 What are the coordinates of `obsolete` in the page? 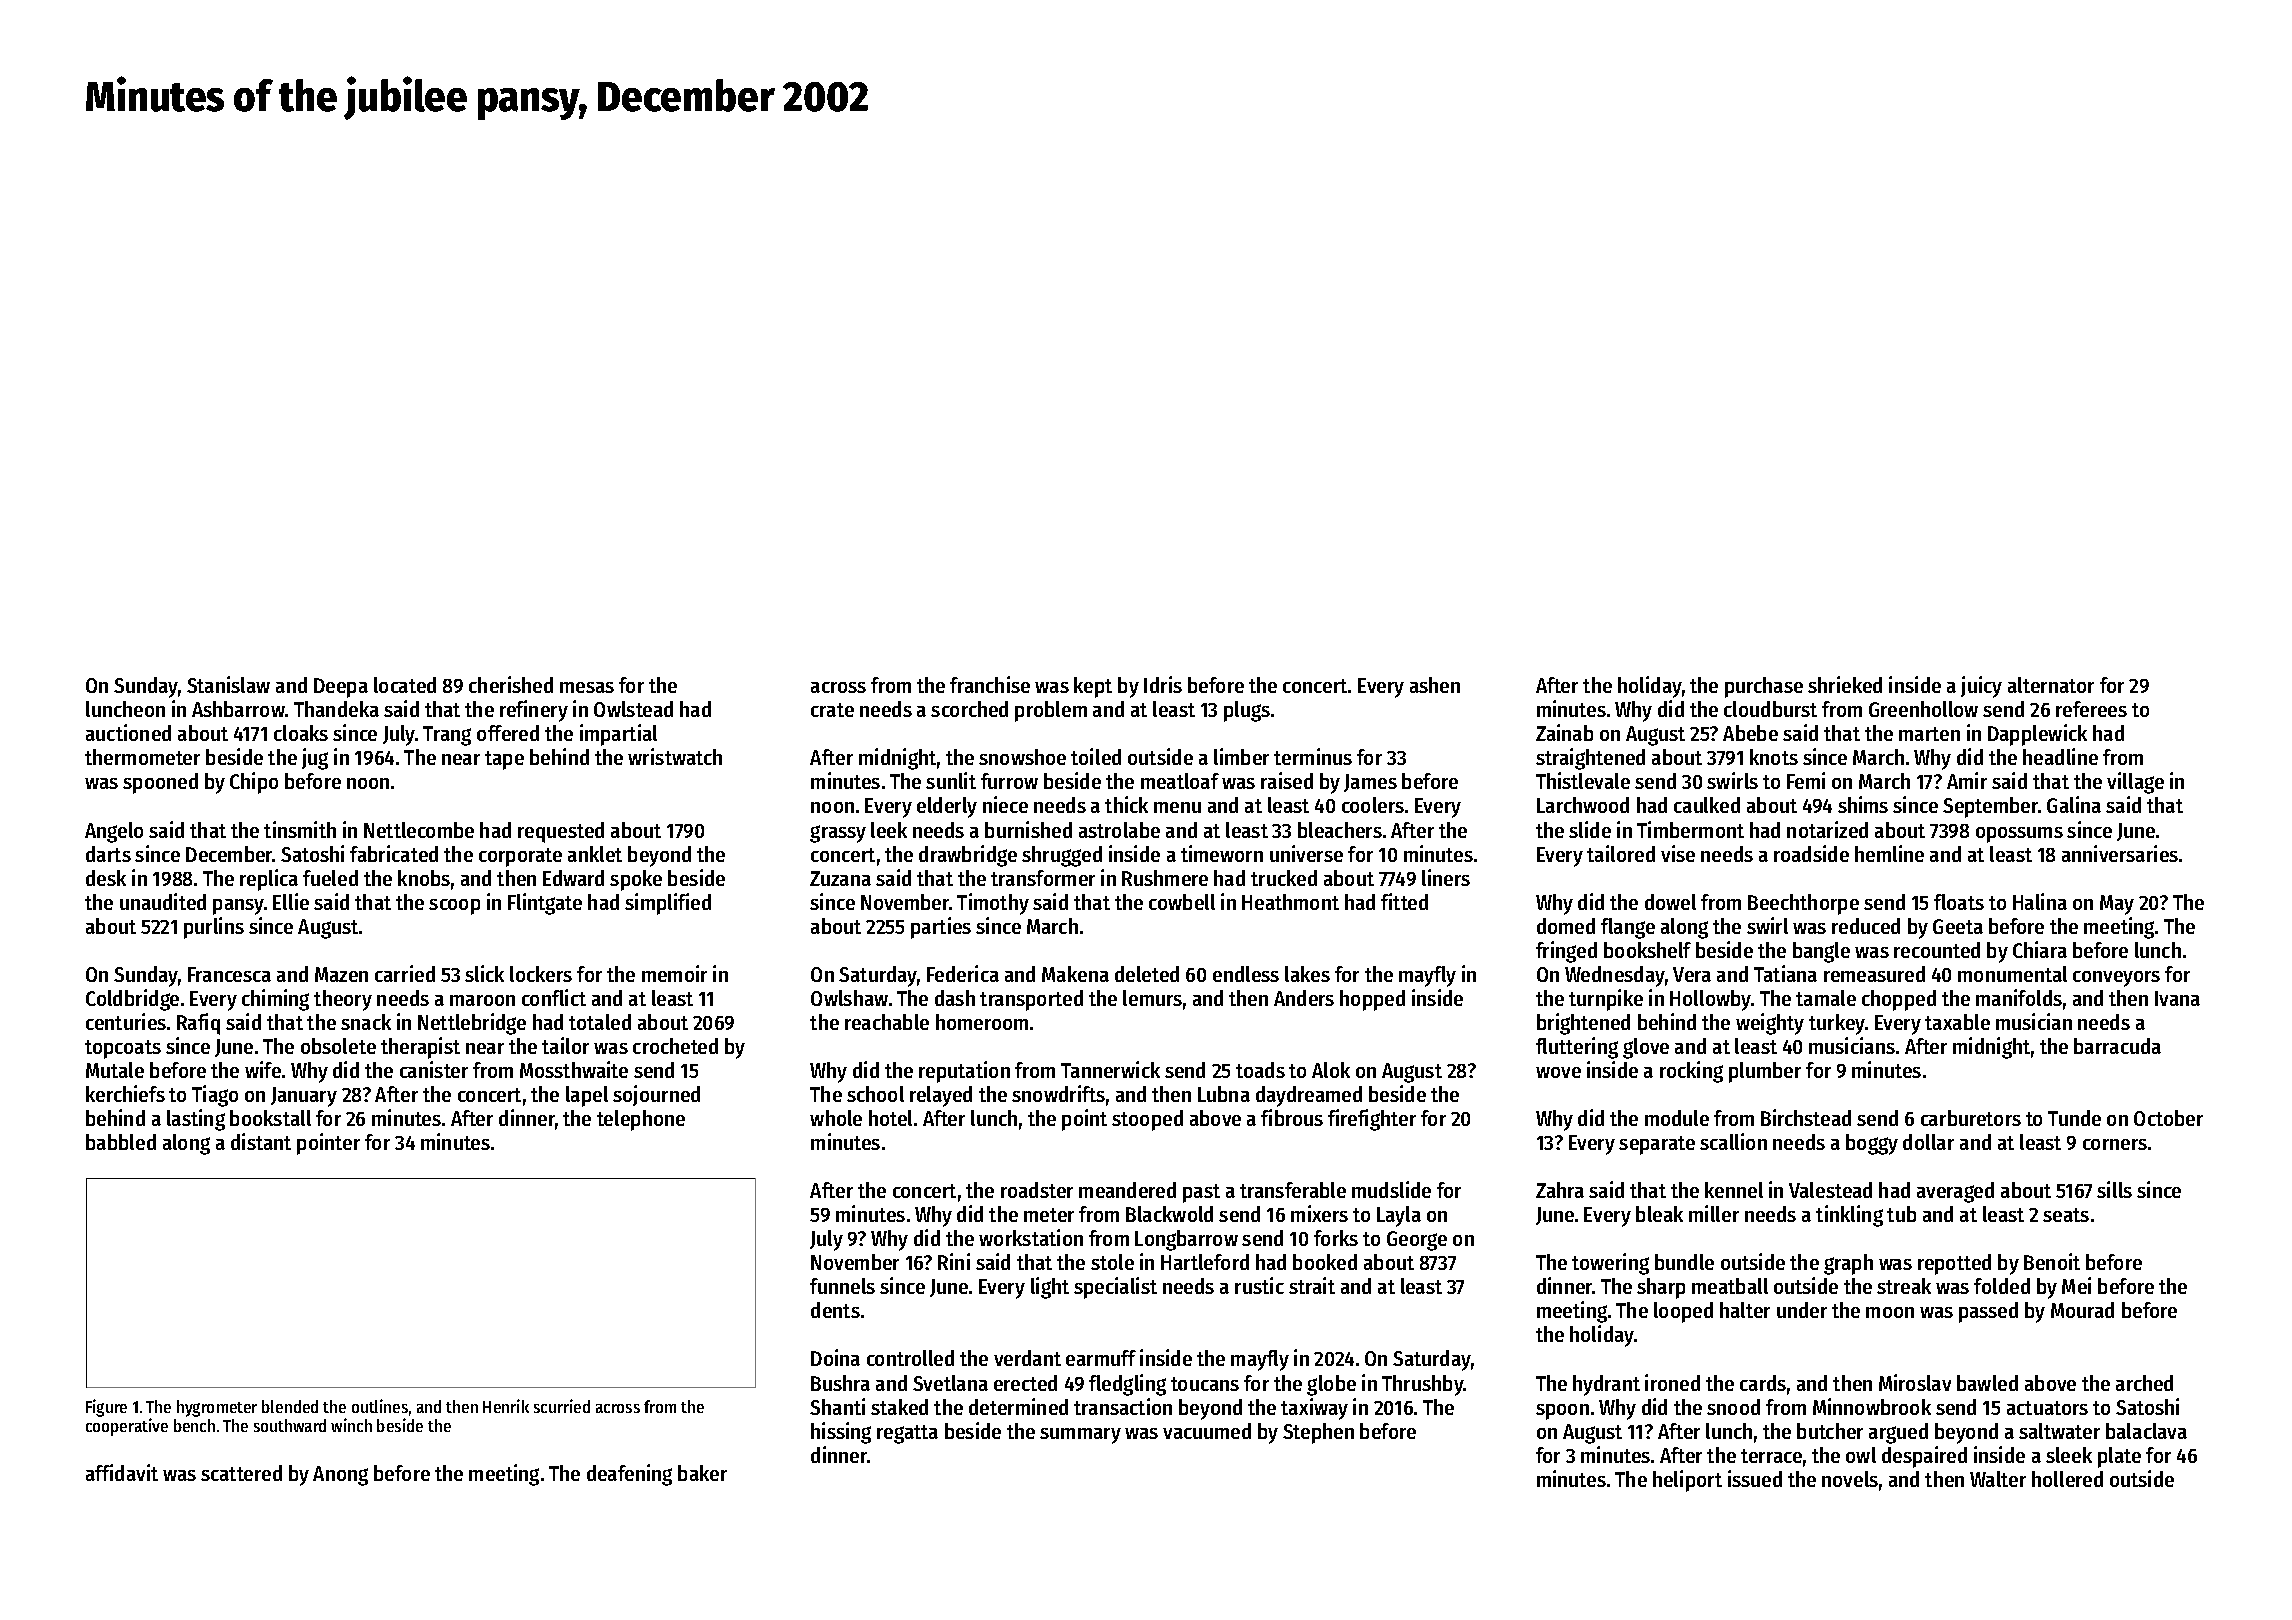 It's located at (338, 1046).
